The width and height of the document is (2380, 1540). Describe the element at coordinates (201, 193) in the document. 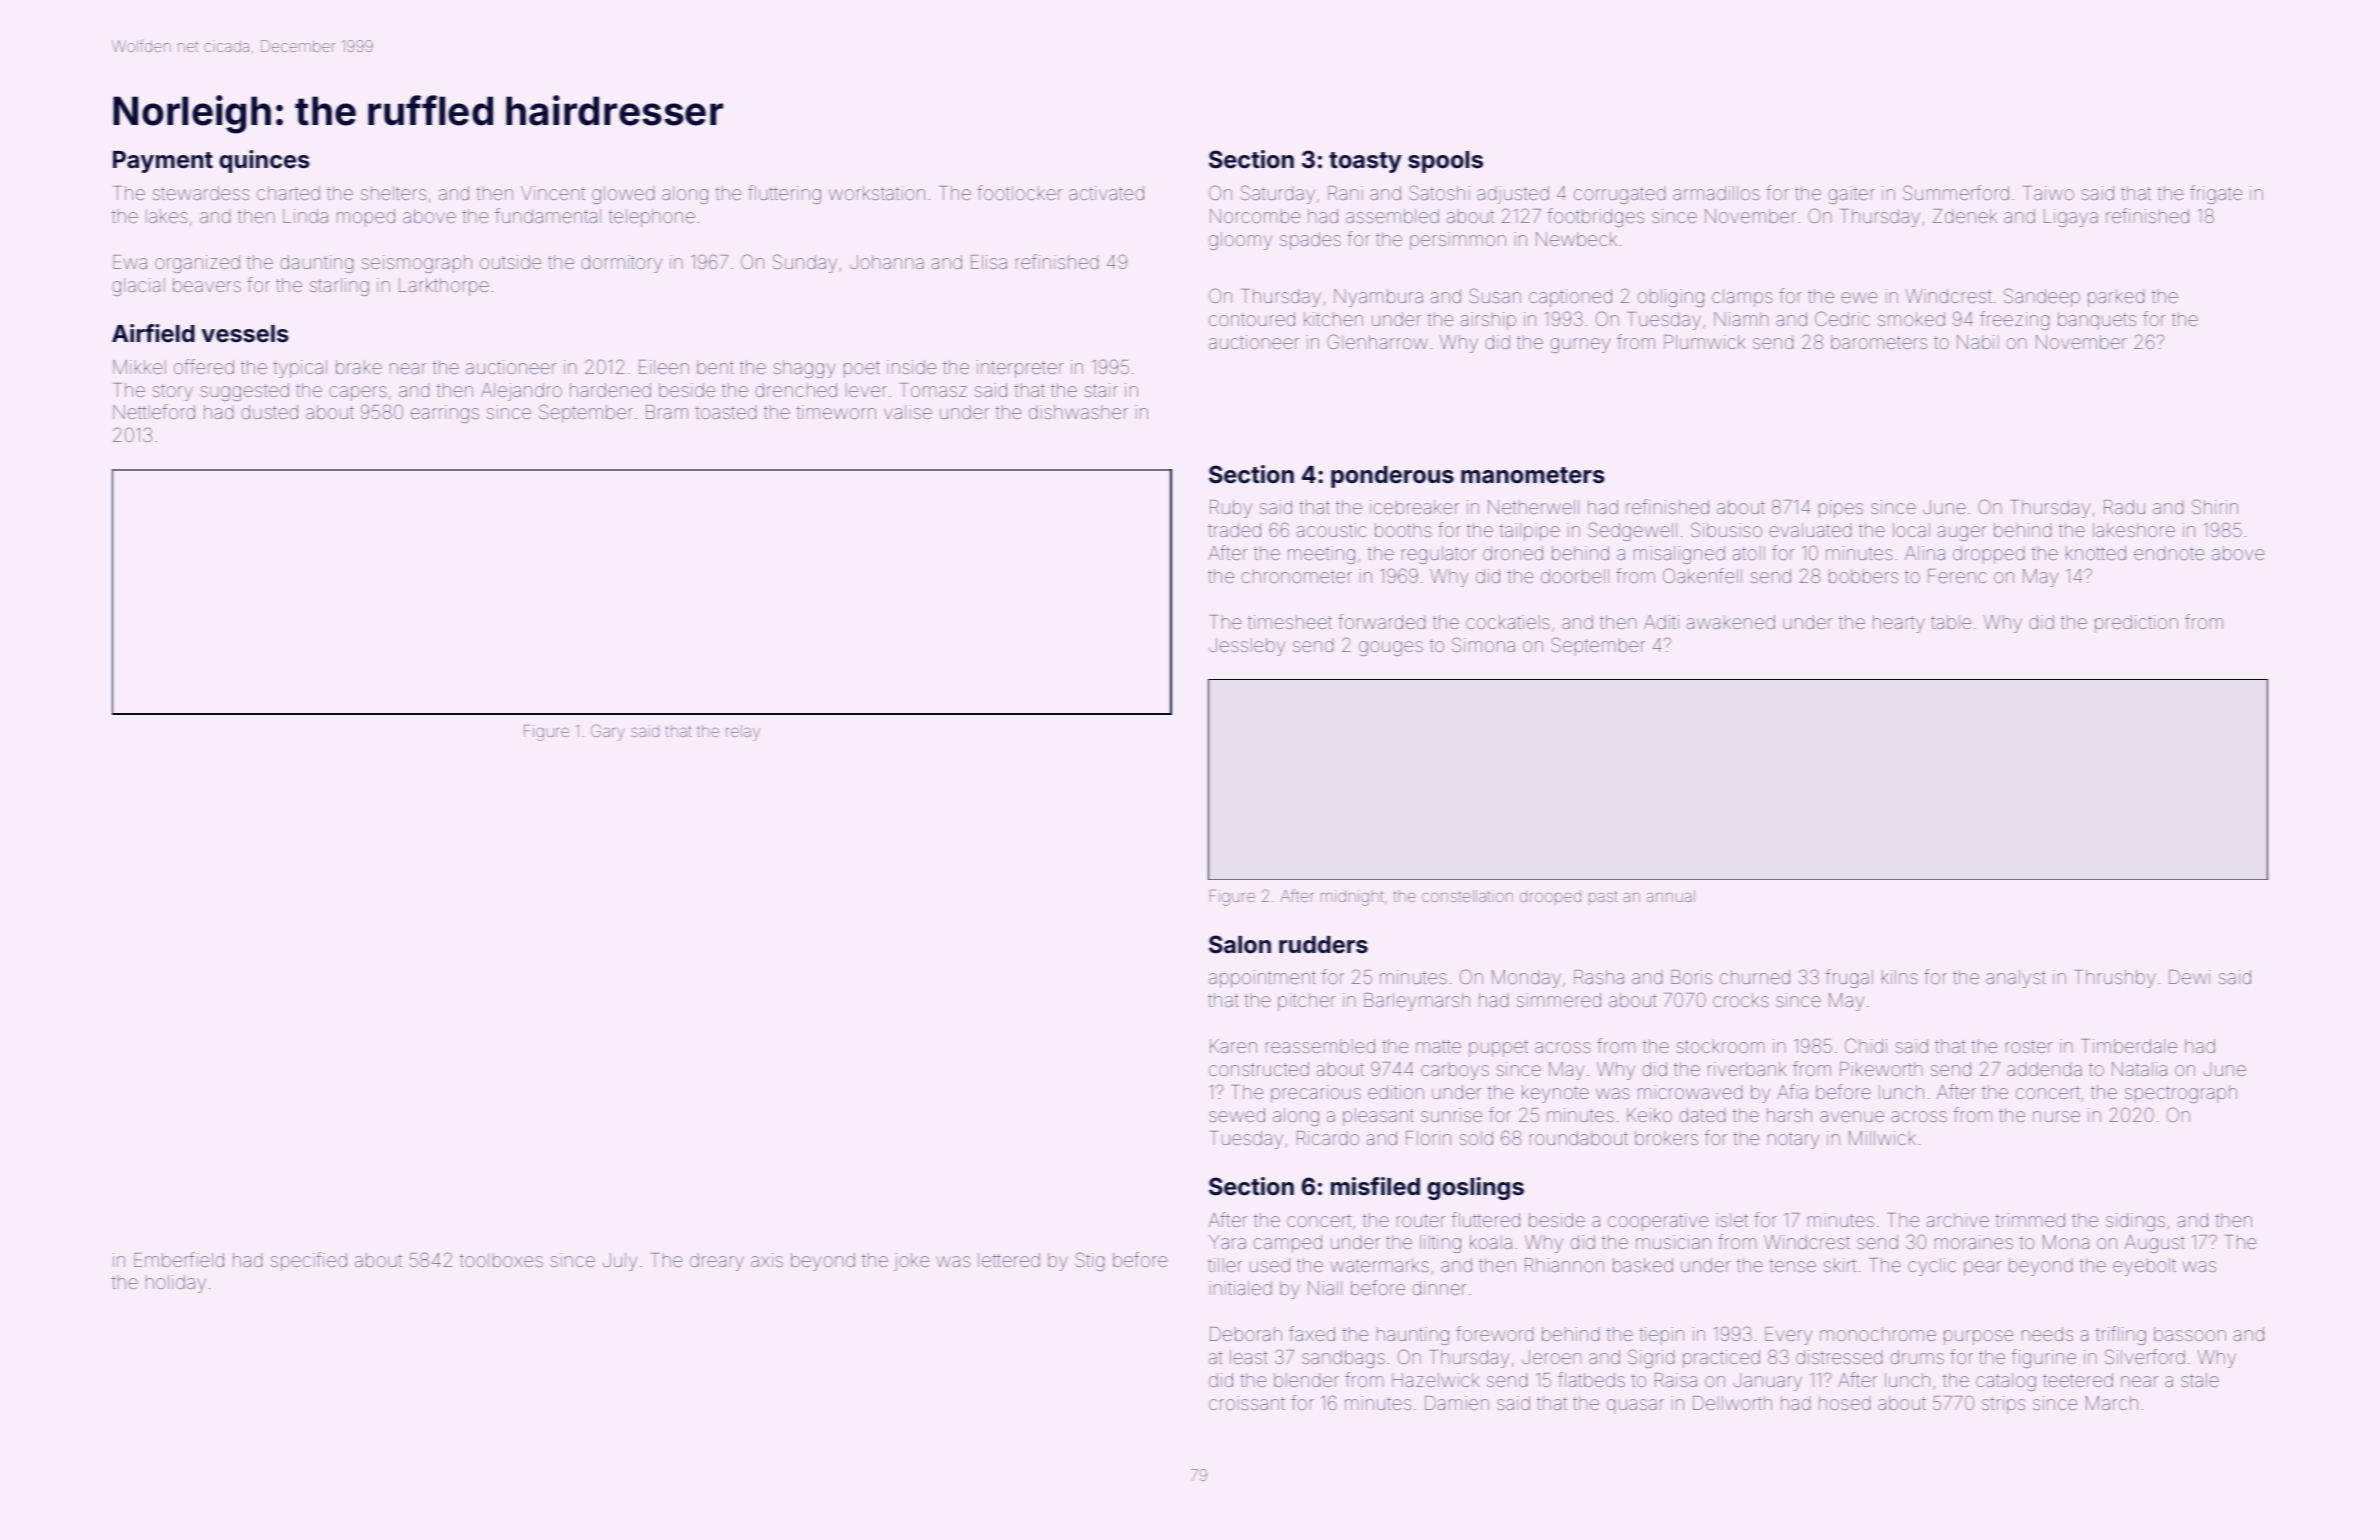

I see `stewardess` at that location.
